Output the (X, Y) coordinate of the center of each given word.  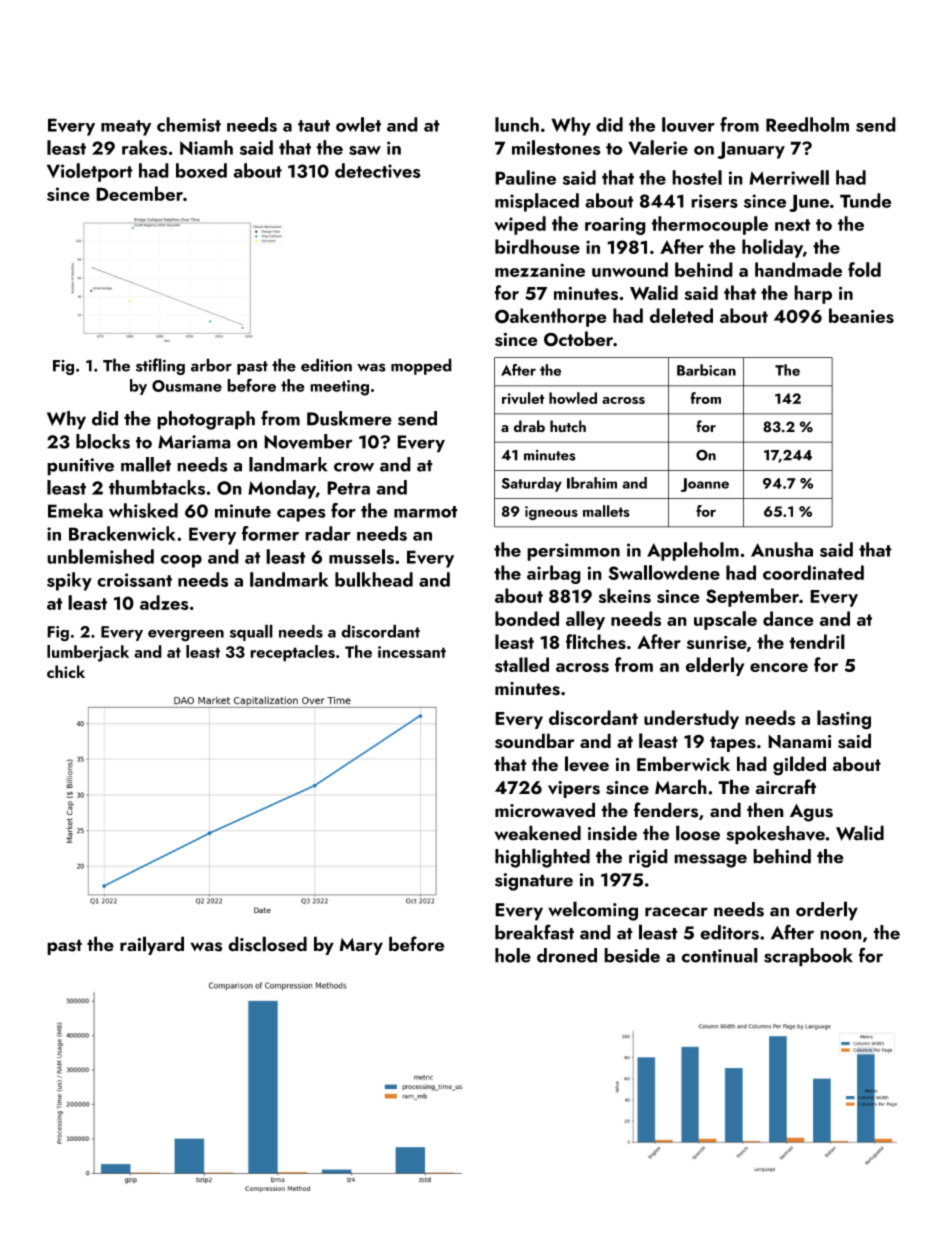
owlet (358, 124)
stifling (160, 366)
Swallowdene (664, 572)
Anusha (782, 549)
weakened (537, 833)
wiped (520, 225)
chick (66, 671)
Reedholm (807, 124)
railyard (152, 945)
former (270, 533)
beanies (861, 316)
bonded (527, 618)
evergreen (186, 635)
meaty (126, 128)
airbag (554, 574)
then (765, 810)
